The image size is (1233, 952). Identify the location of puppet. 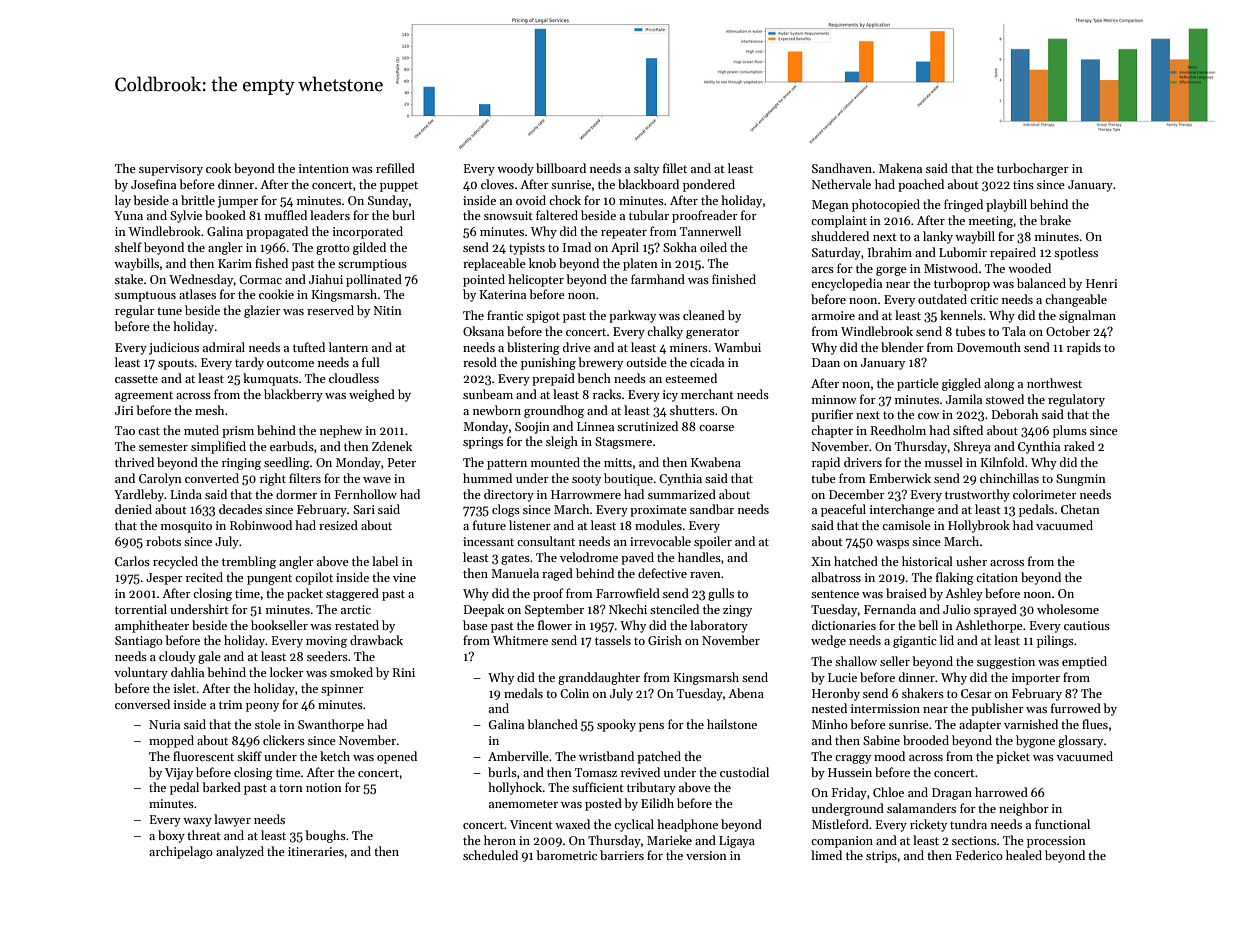
(399, 186).
